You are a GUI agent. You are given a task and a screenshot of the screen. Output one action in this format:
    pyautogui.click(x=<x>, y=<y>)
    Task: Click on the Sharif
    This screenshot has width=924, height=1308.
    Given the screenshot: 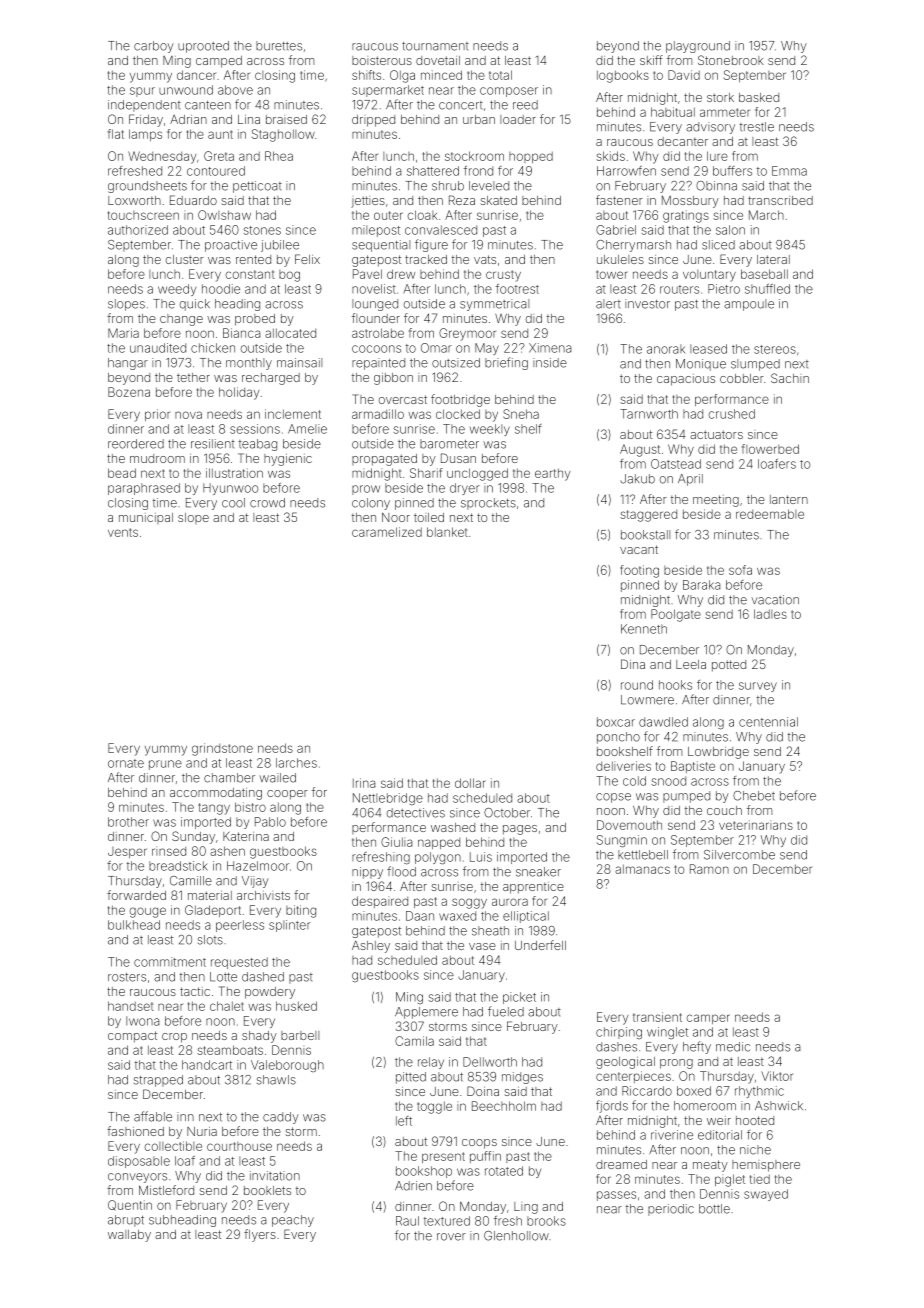 What is the action you would take?
    pyautogui.click(x=426, y=473)
